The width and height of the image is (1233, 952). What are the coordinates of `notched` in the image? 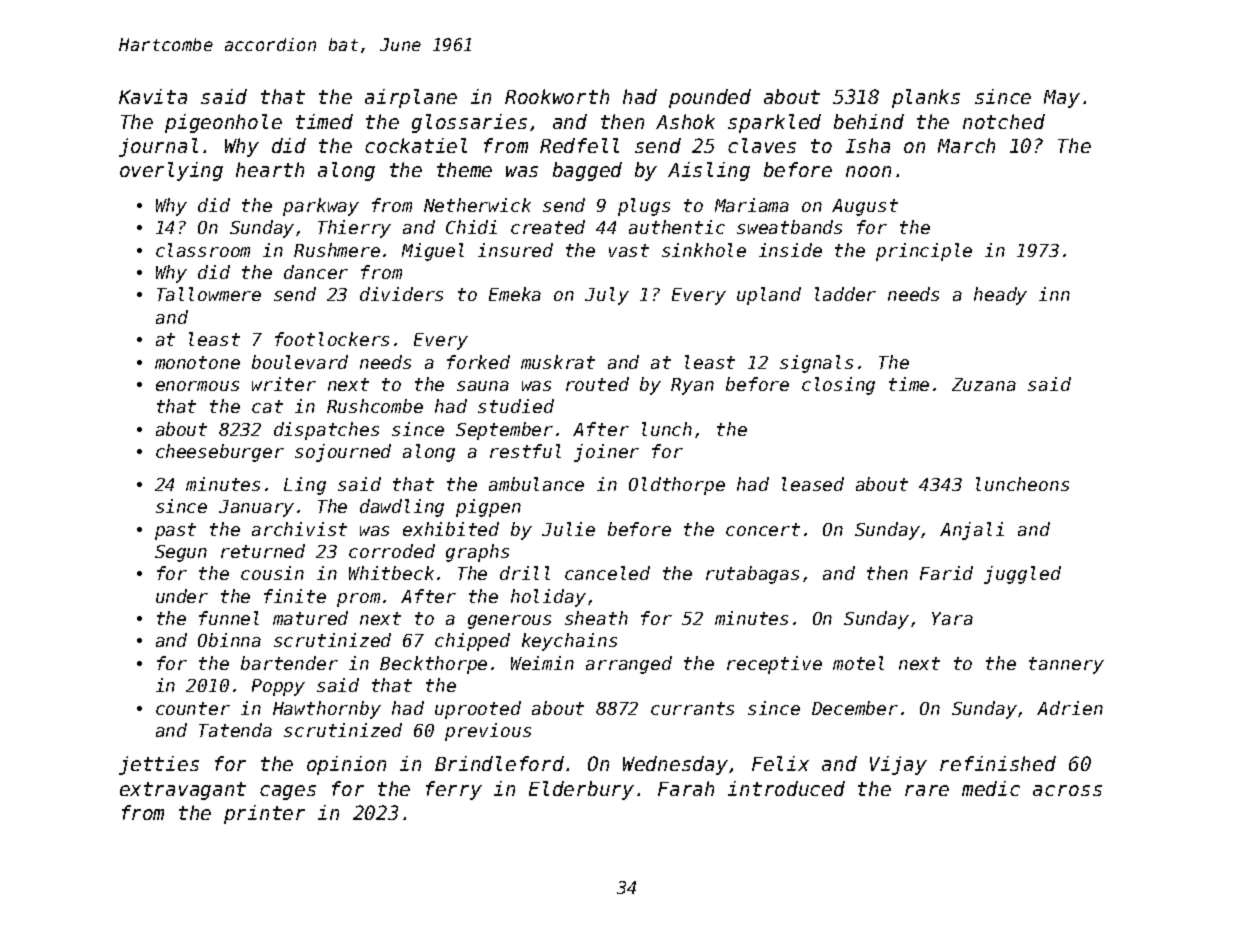 It's located at (1004, 121).
